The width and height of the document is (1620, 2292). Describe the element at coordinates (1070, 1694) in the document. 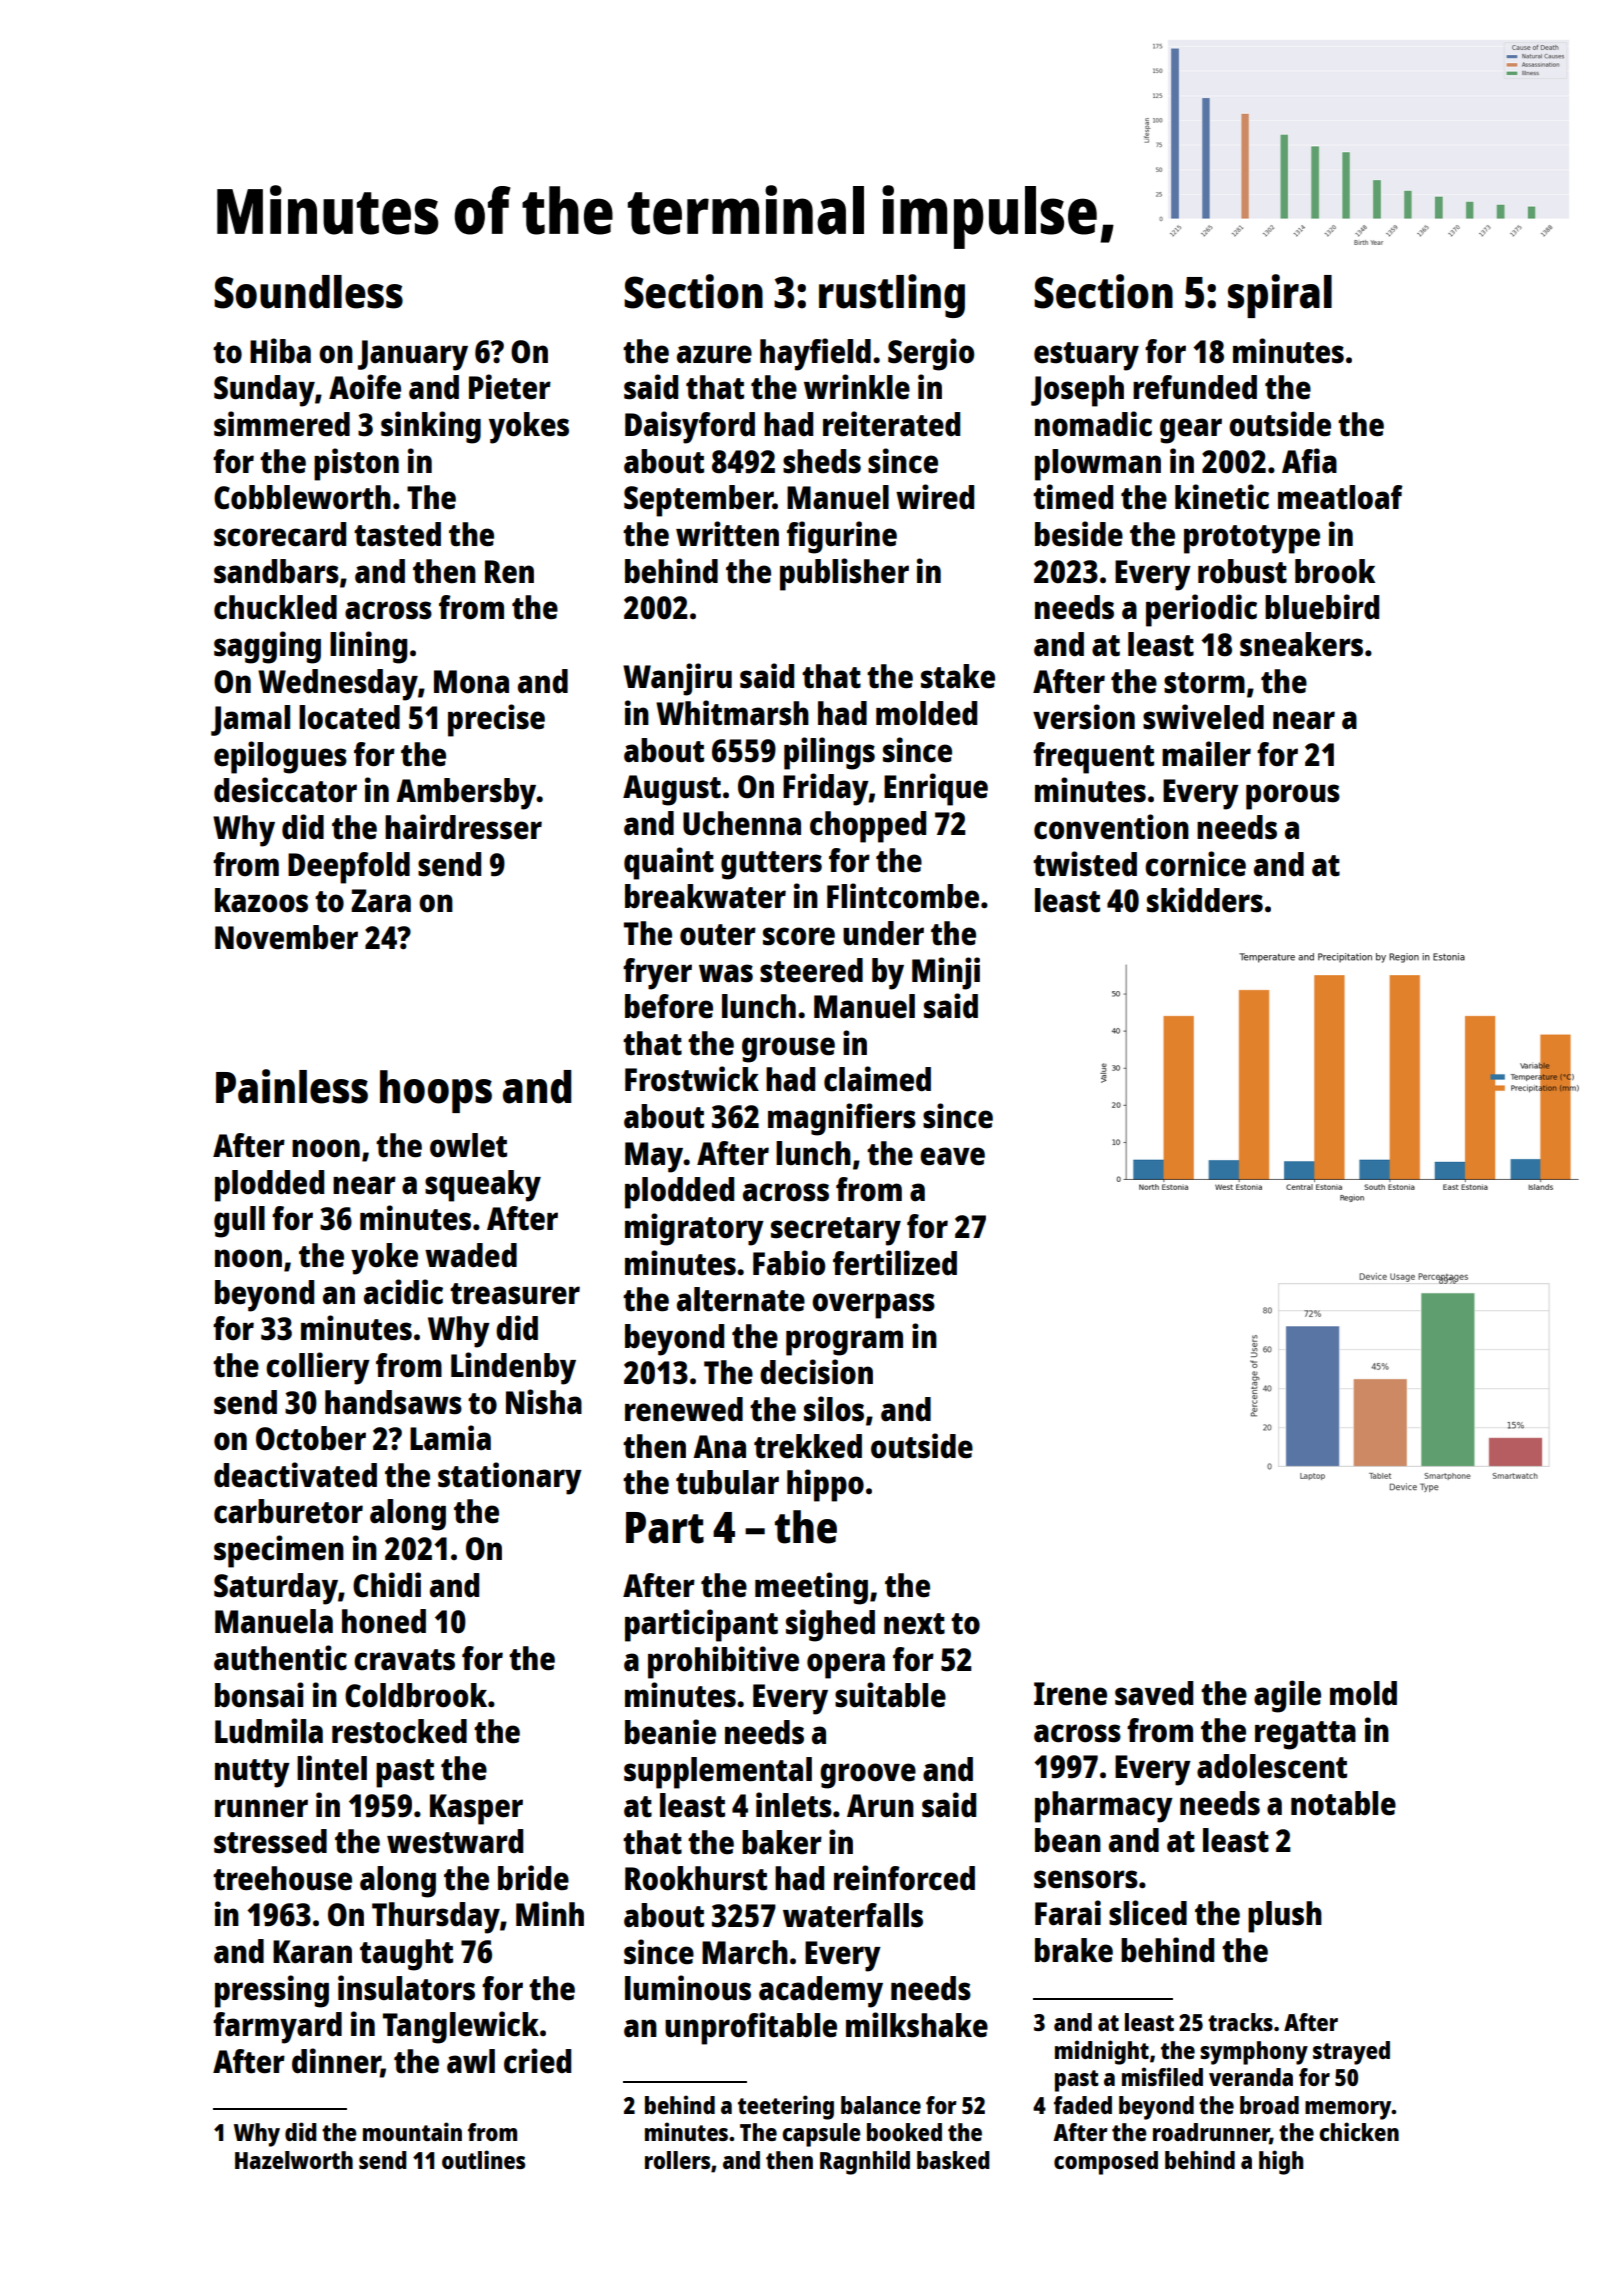

I see `Irene` at that location.
